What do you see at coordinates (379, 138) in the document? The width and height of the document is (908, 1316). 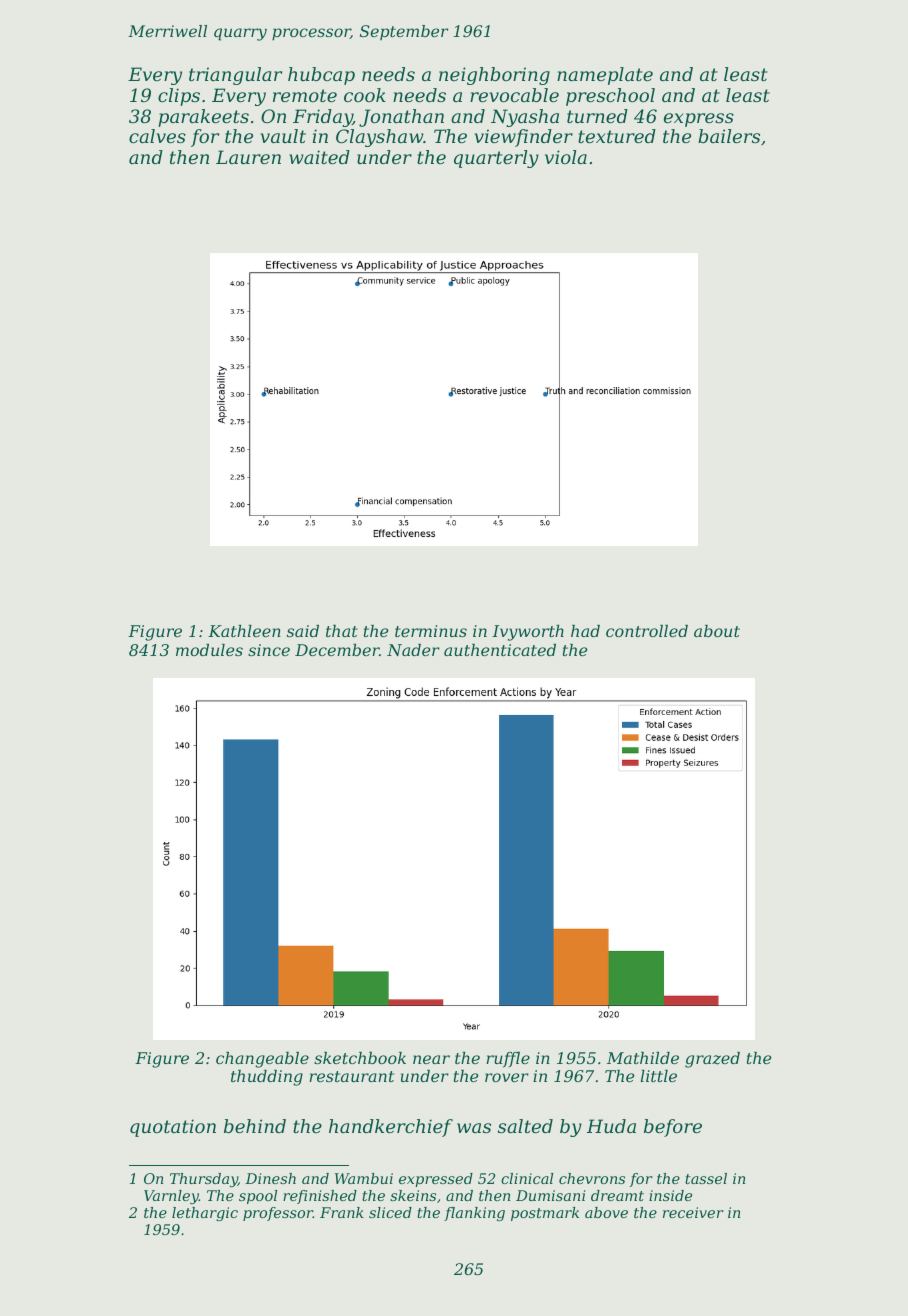 I see `Clayshaw` at bounding box center [379, 138].
